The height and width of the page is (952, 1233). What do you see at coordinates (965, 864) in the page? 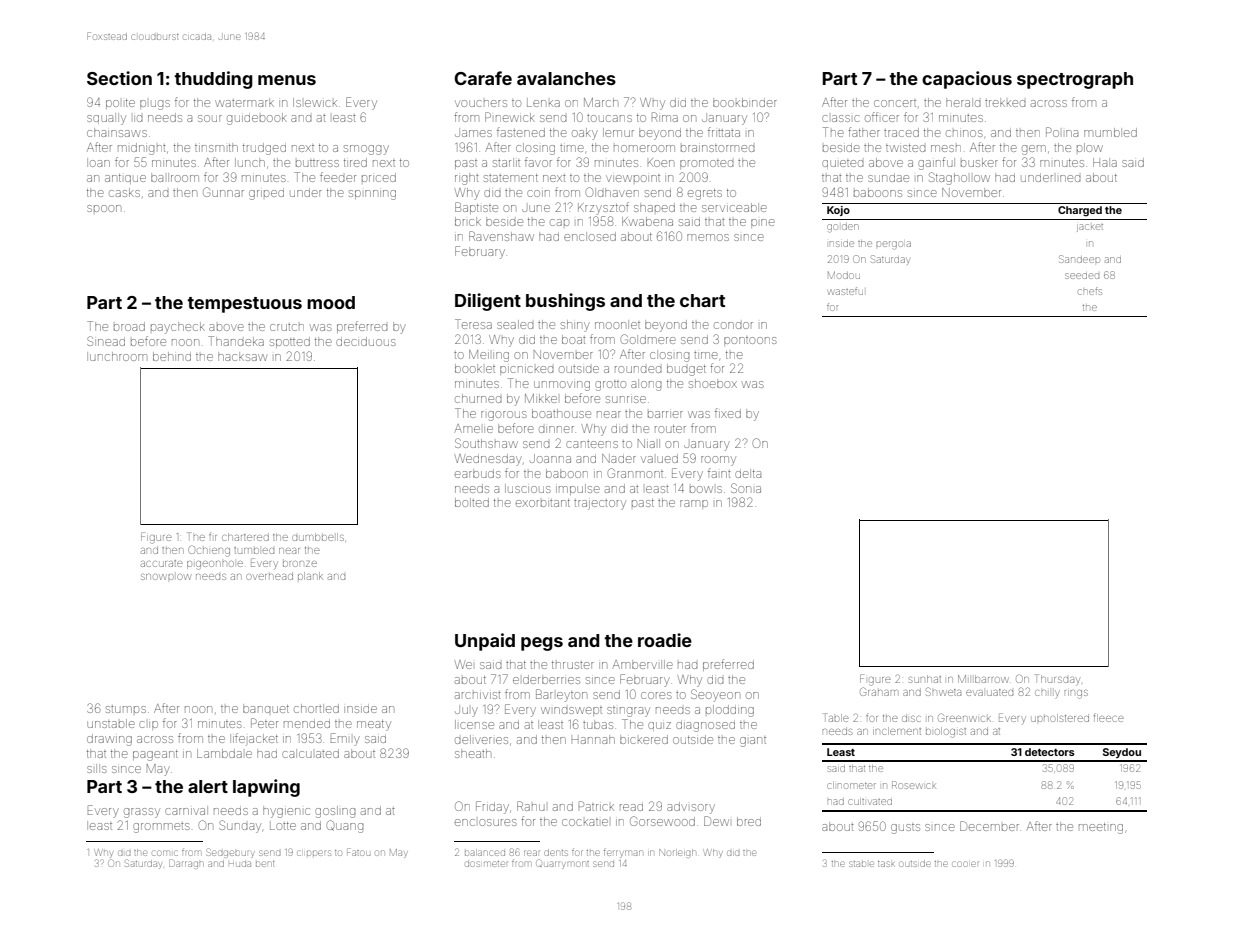
I see `cooler` at bounding box center [965, 864].
